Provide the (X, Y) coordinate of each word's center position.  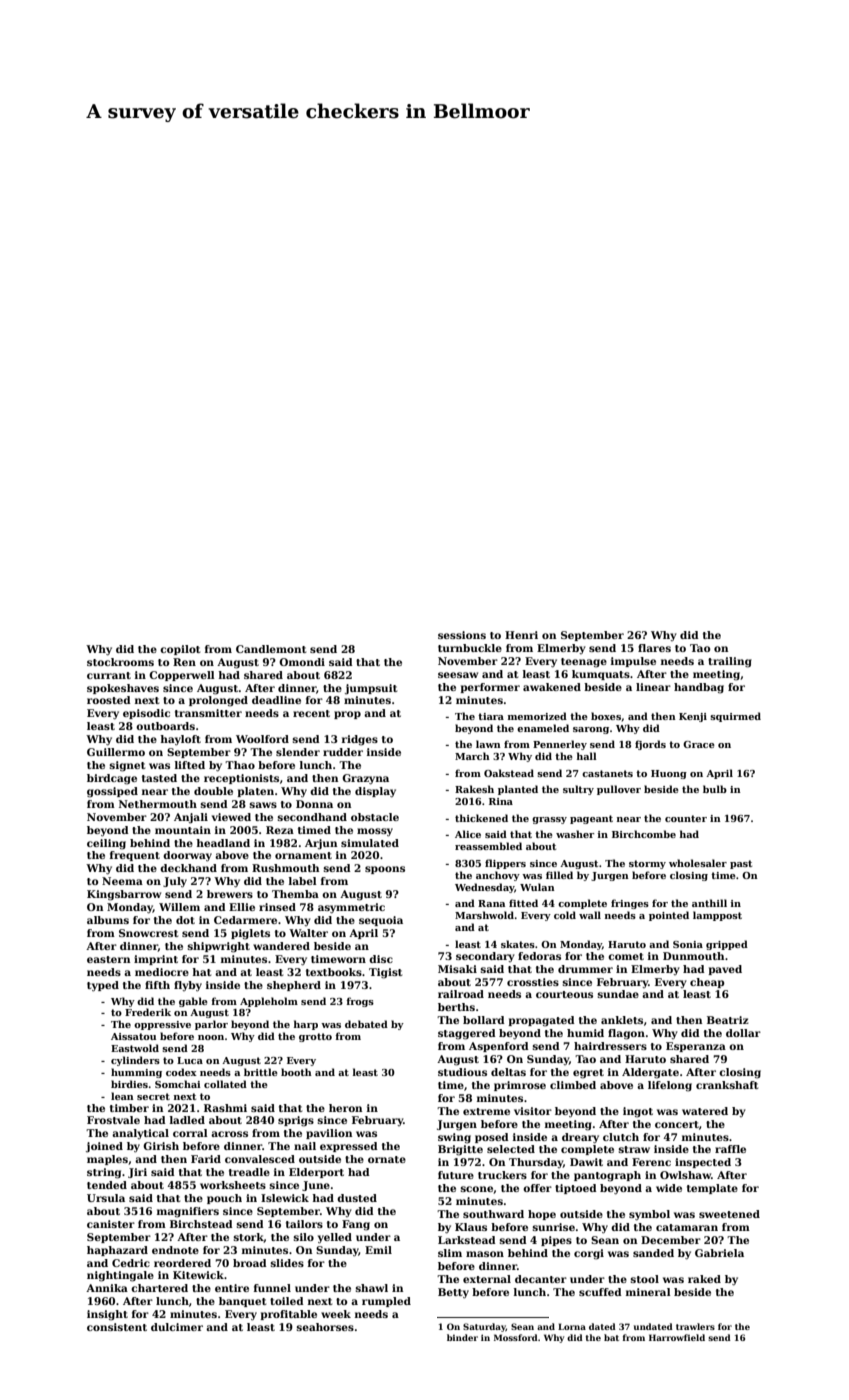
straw (634, 1149)
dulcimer (177, 1327)
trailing (730, 662)
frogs (360, 1002)
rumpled (386, 1302)
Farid (206, 1159)
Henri (521, 635)
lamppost (717, 916)
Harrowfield (677, 1337)
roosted (109, 700)
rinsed (277, 907)
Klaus (471, 1227)
